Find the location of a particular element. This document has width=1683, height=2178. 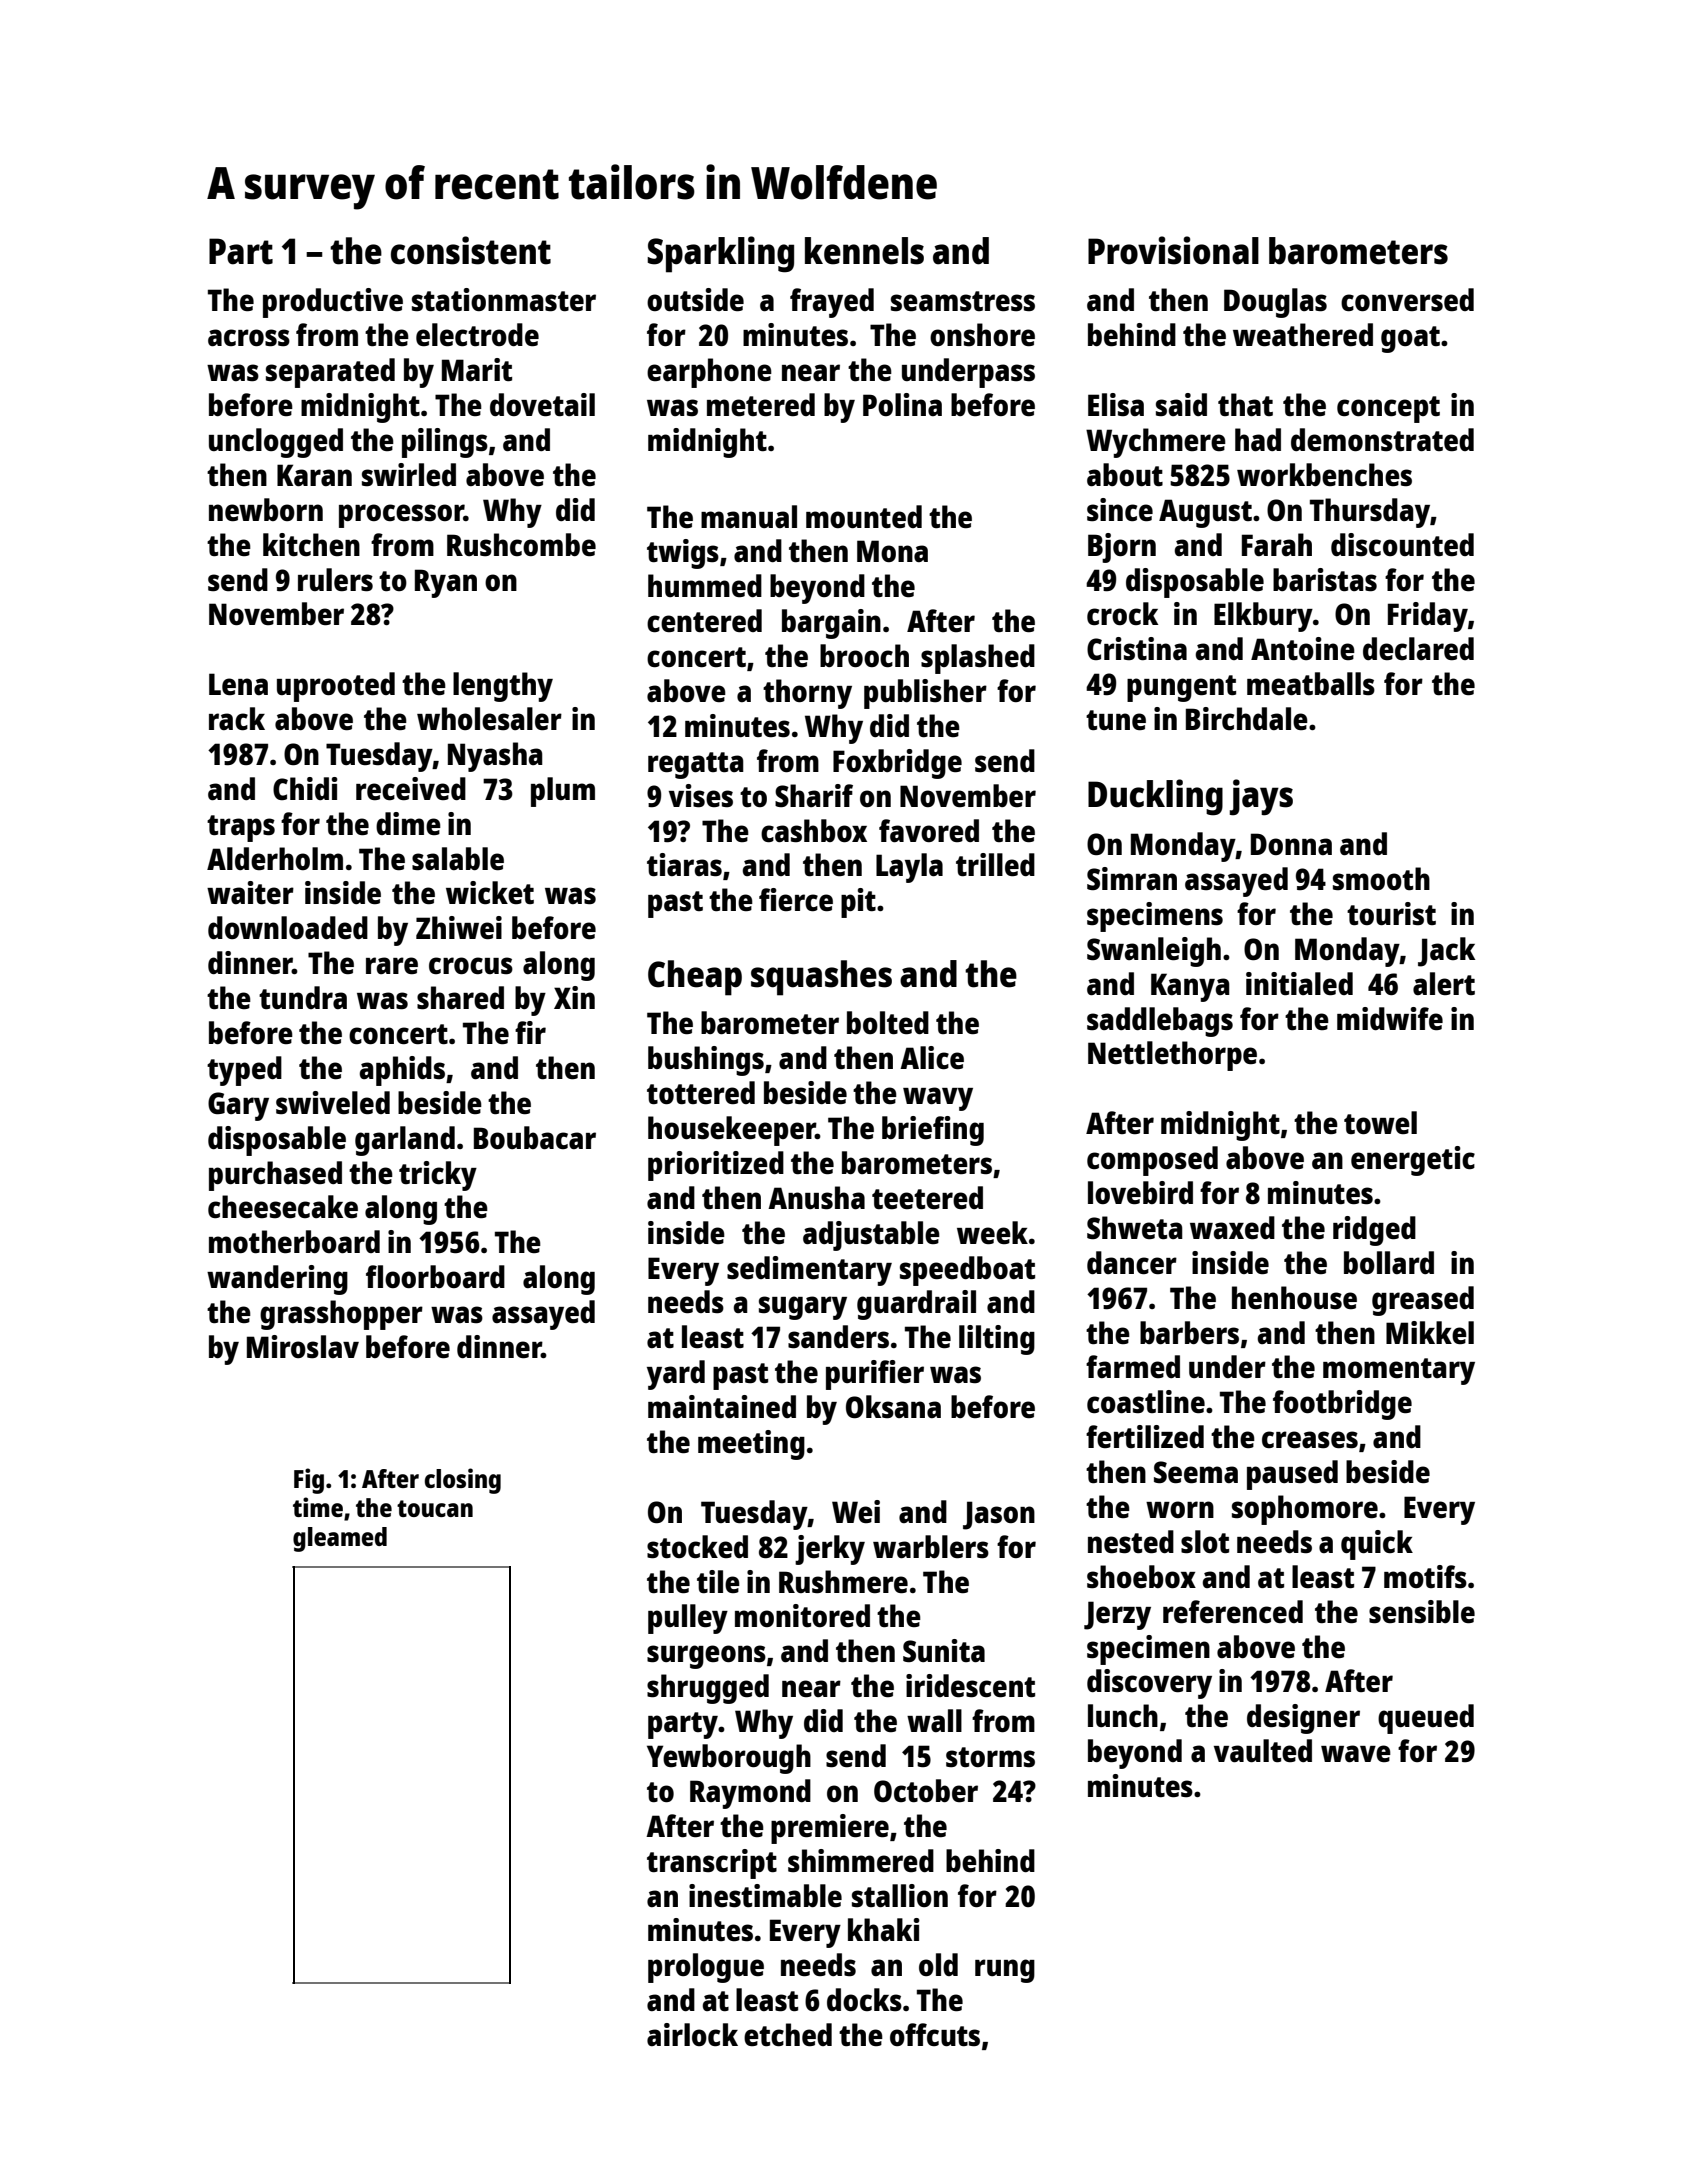

Alice is located at coordinates (932, 1057).
